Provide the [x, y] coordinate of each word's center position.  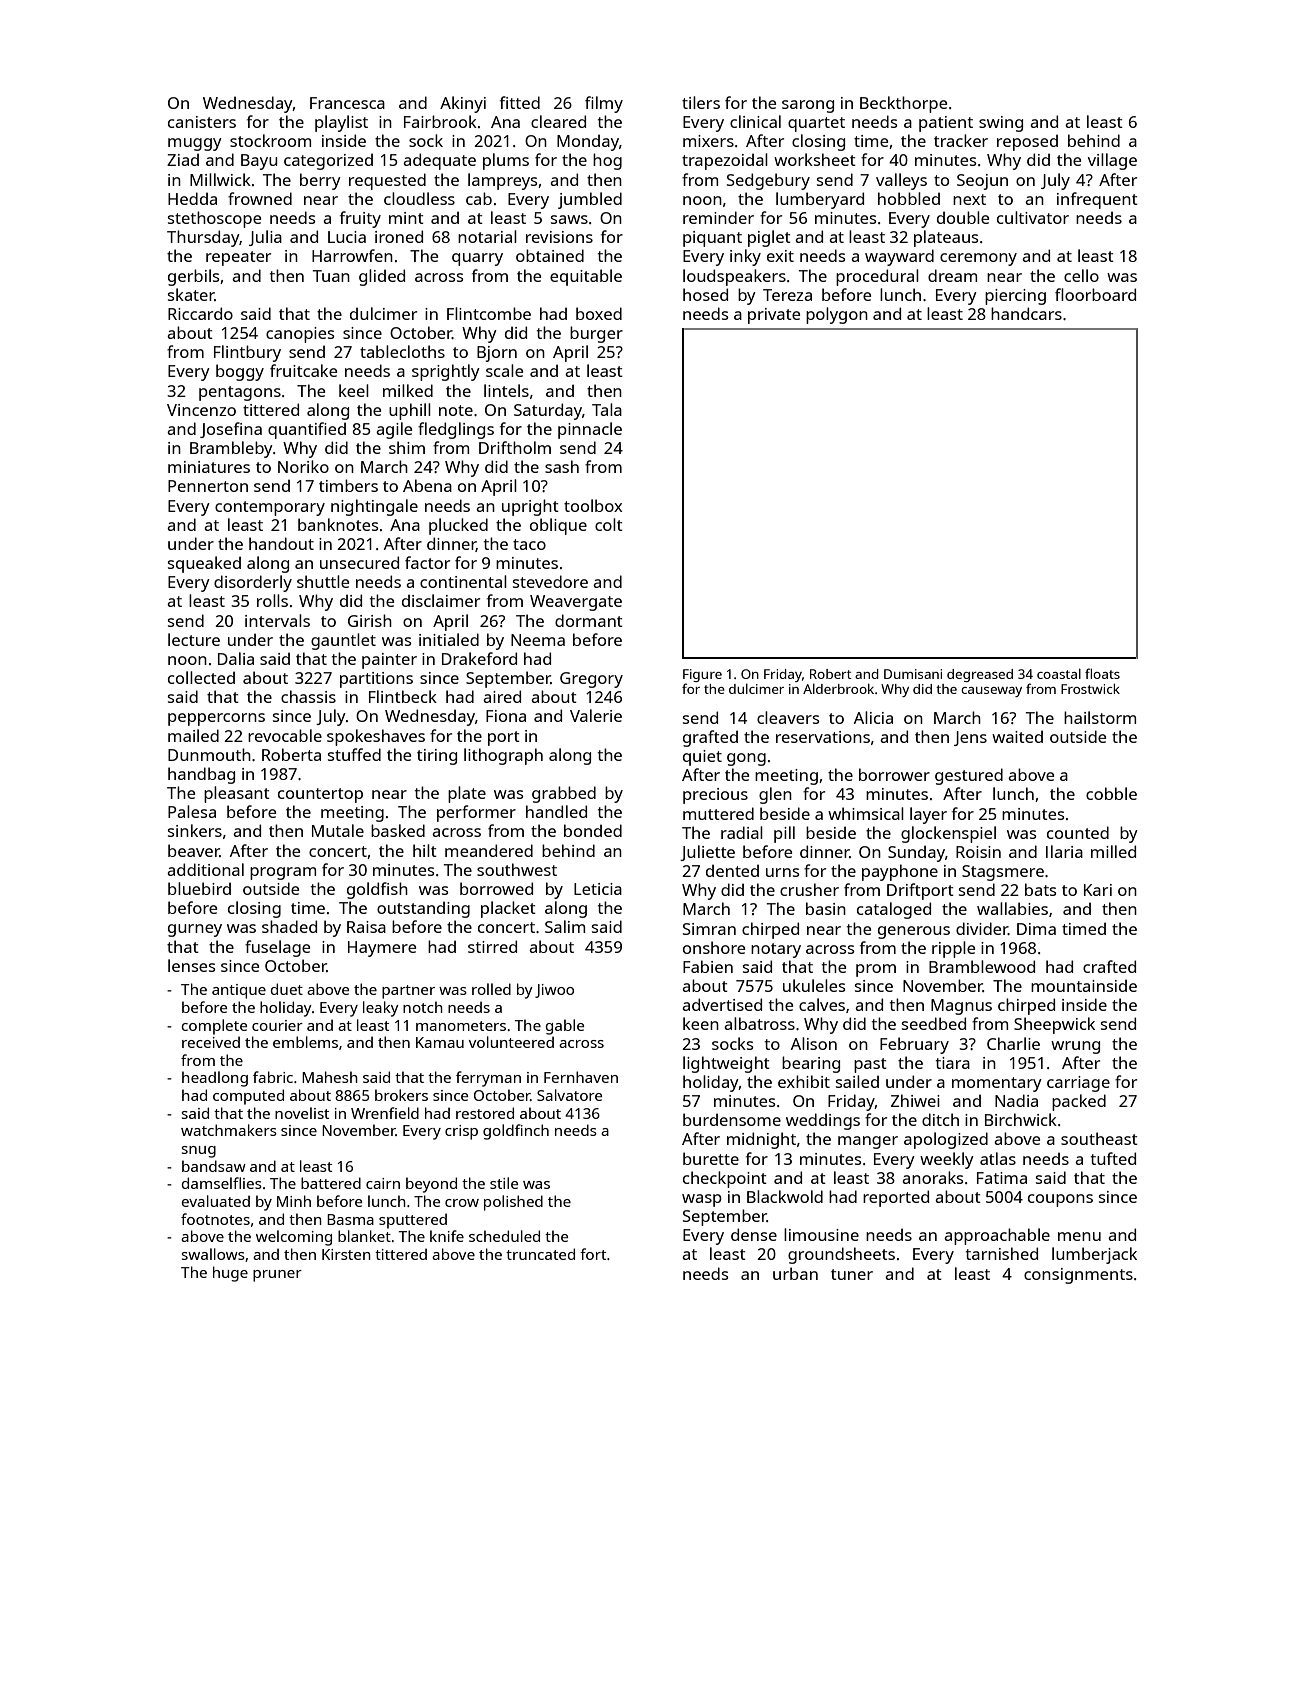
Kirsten [346, 1254]
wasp [702, 1200]
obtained [550, 255]
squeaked [204, 564]
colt [609, 524]
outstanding [423, 909]
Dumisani [913, 674]
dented [732, 870]
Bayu [259, 162]
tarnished [1002, 1253]
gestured [969, 776]
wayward [899, 257]
